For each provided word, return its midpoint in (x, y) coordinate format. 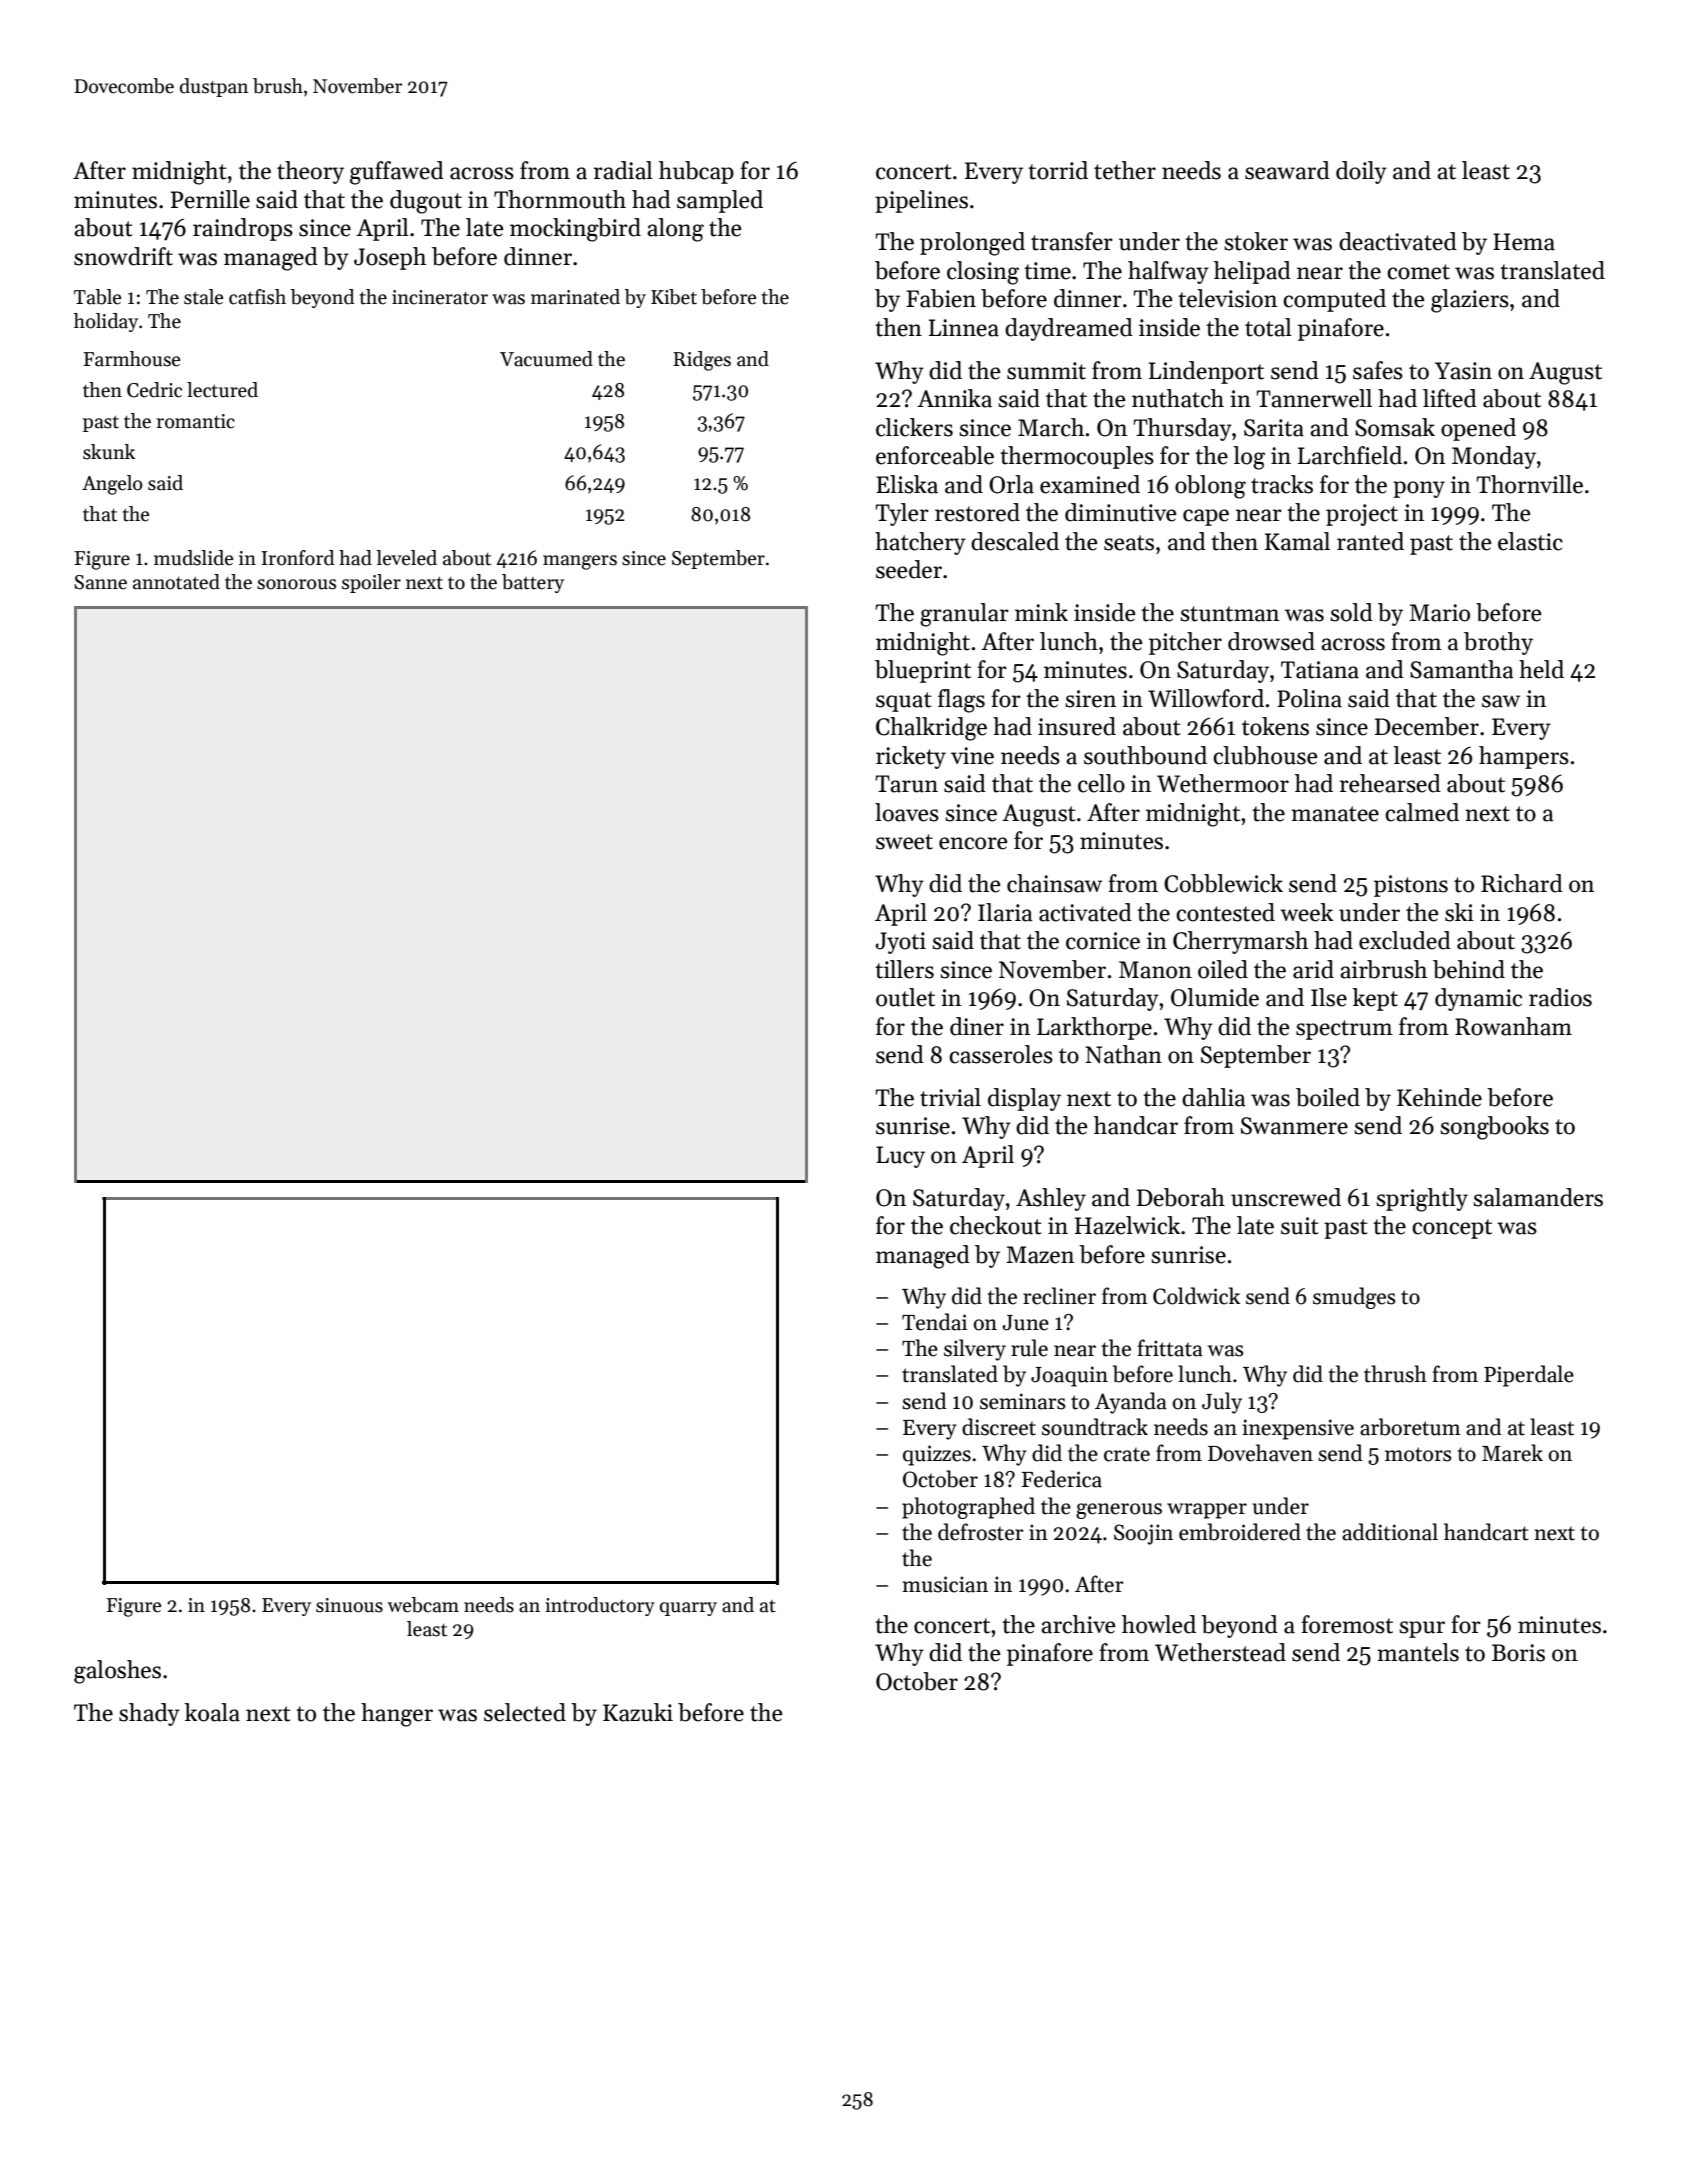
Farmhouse (132, 359)
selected (525, 1712)
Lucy (900, 1157)
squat (904, 702)
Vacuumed (546, 359)
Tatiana (1320, 670)
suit (1300, 1226)
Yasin (1463, 371)
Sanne (100, 582)
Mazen (1040, 1255)
